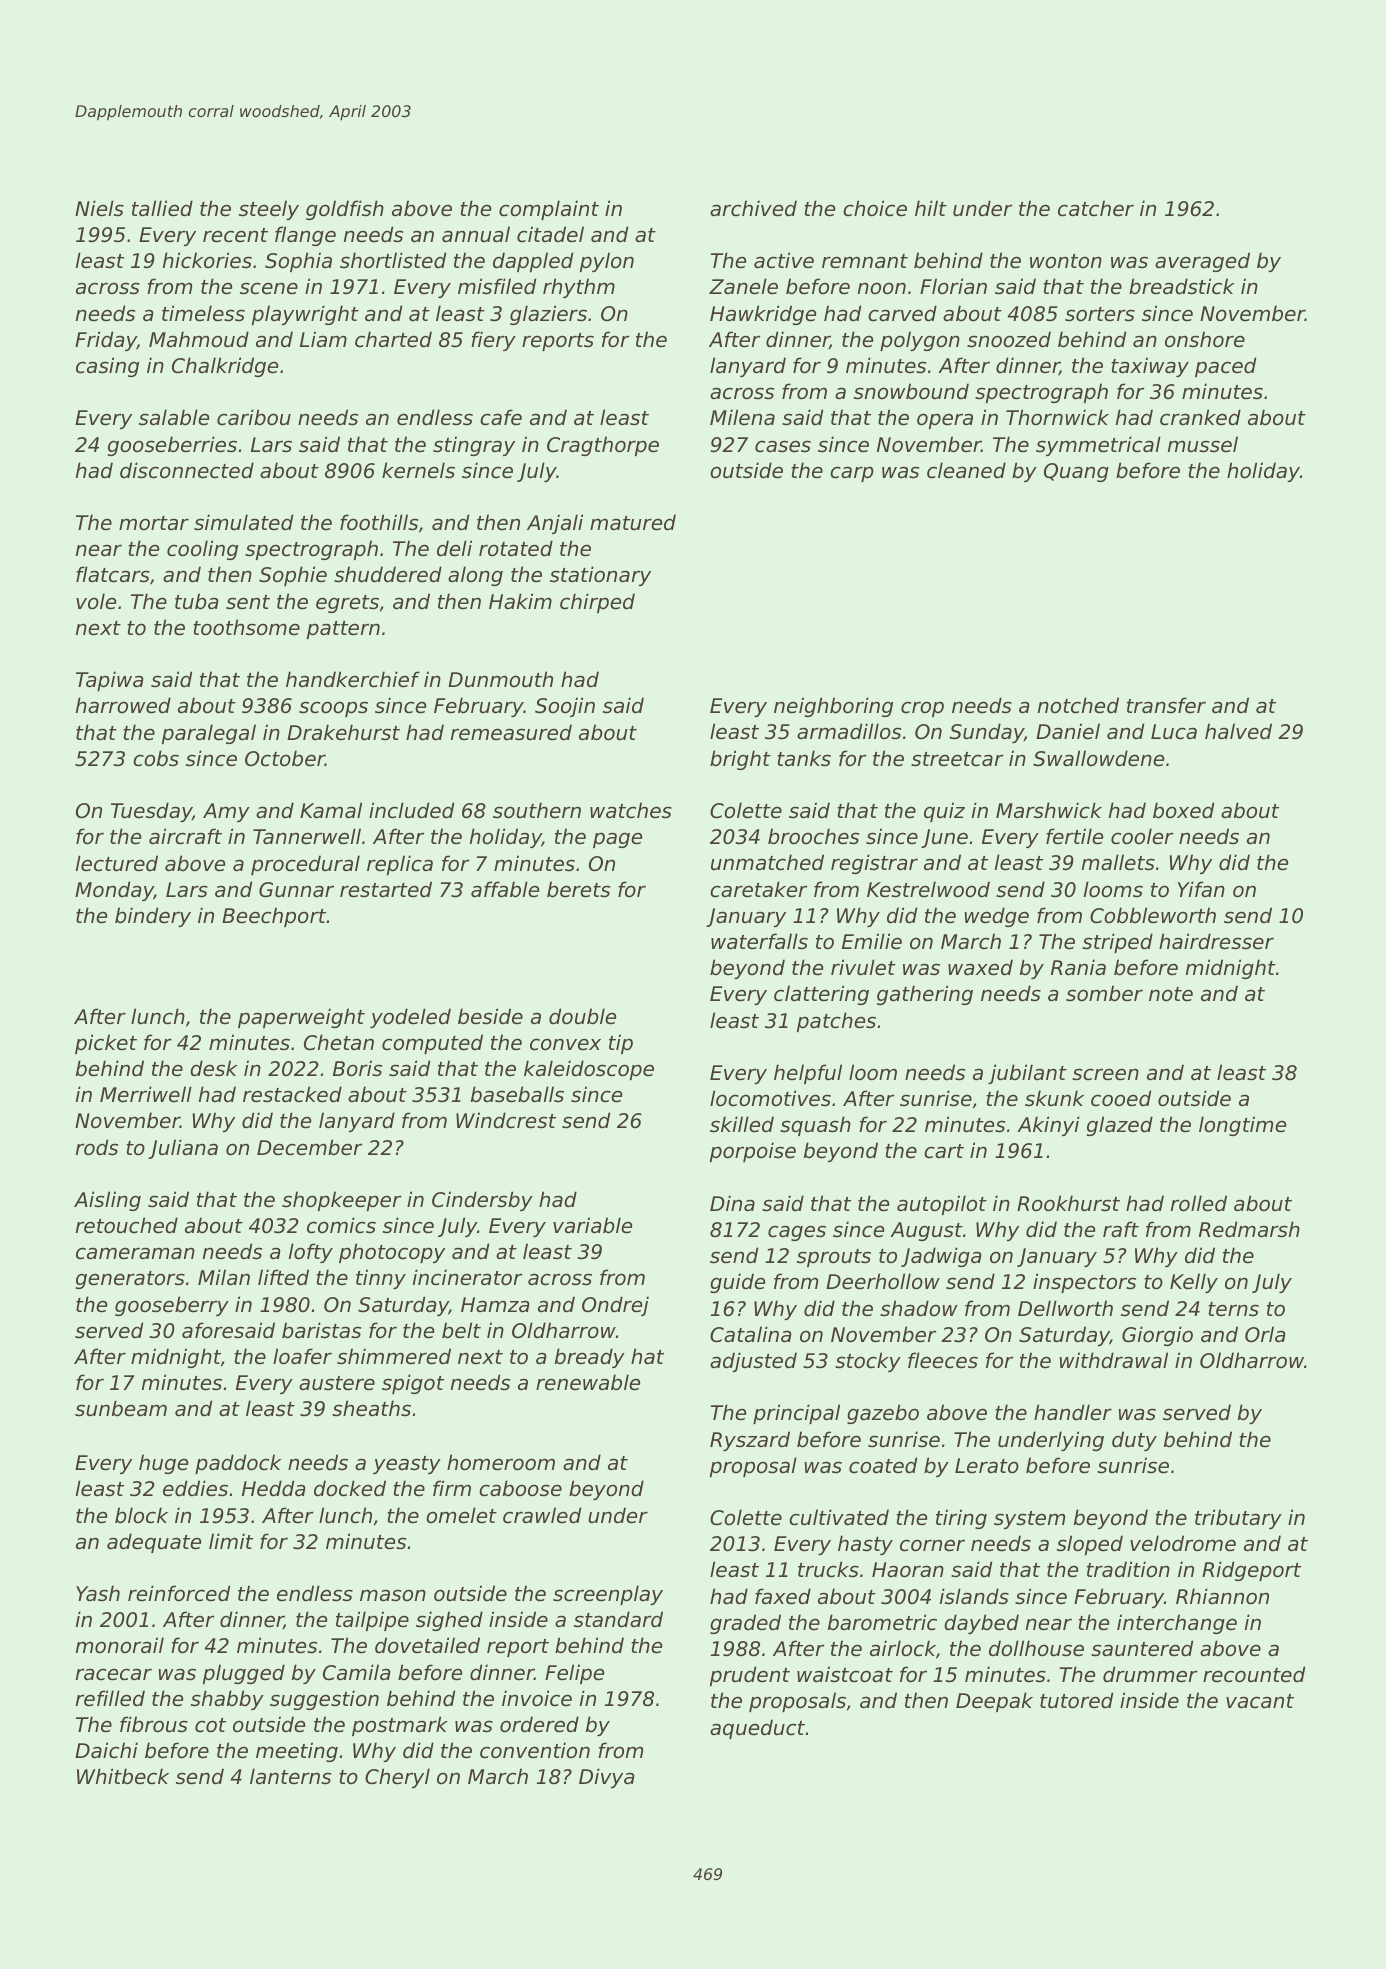 The height and width of the screenshot is (1969, 1386). Describe the element at coordinates (1249, 1229) in the screenshot. I see `Redmarsh` at that location.
